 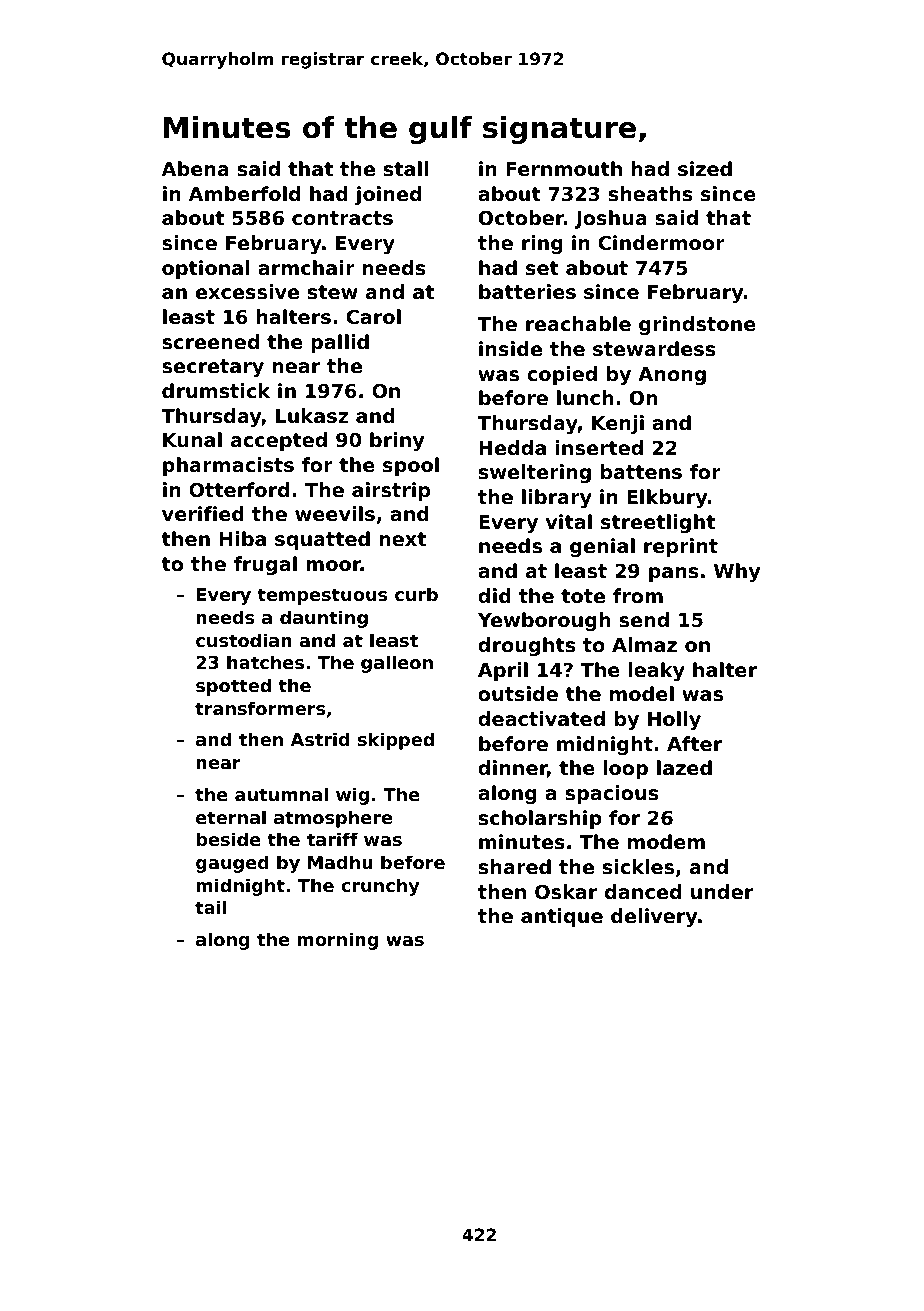 I want to click on curb, so click(x=416, y=594).
